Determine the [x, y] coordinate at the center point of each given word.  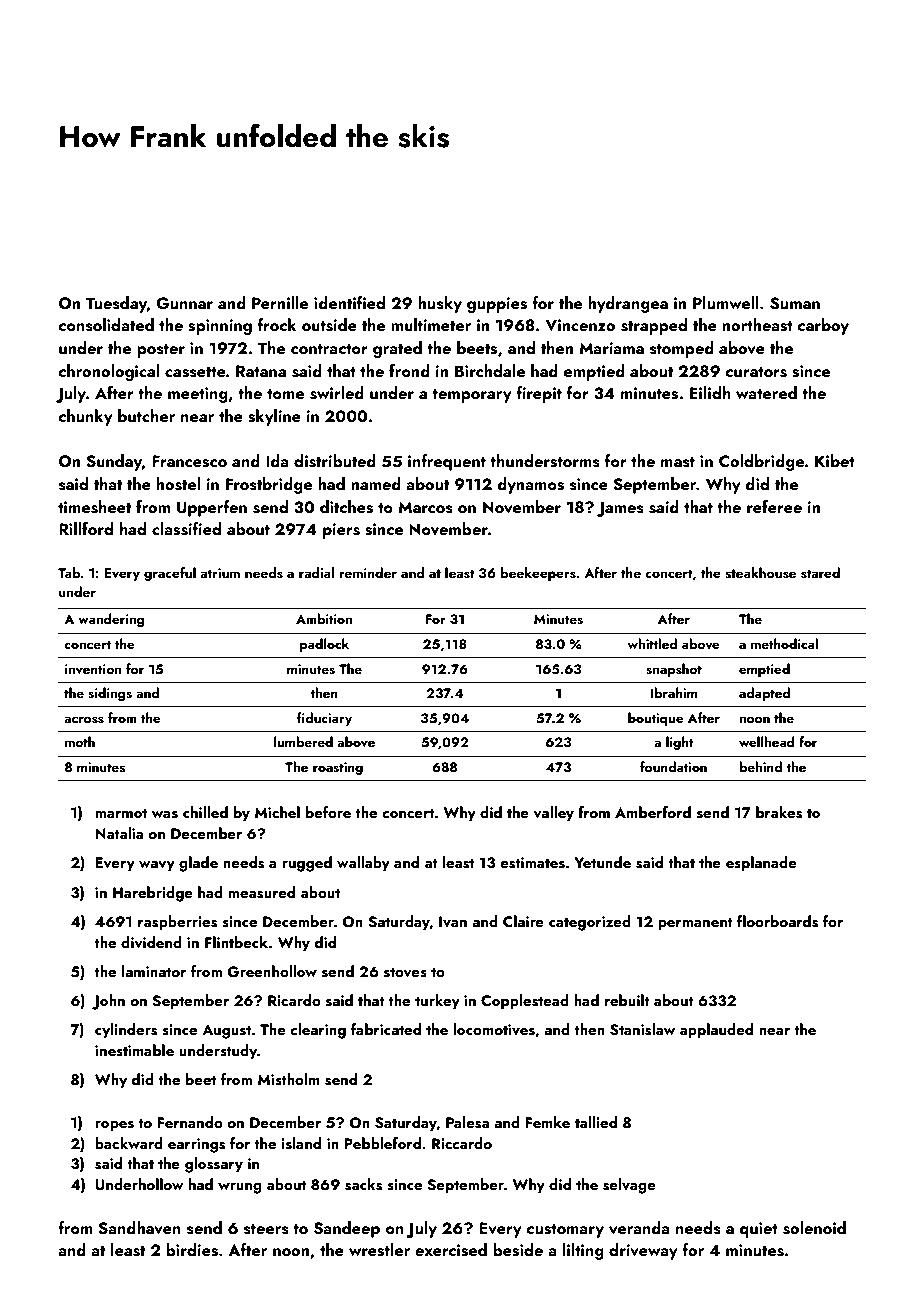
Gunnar [185, 303]
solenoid [814, 1228]
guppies [497, 305]
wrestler [379, 1250]
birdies [192, 1250]
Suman [795, 303]
